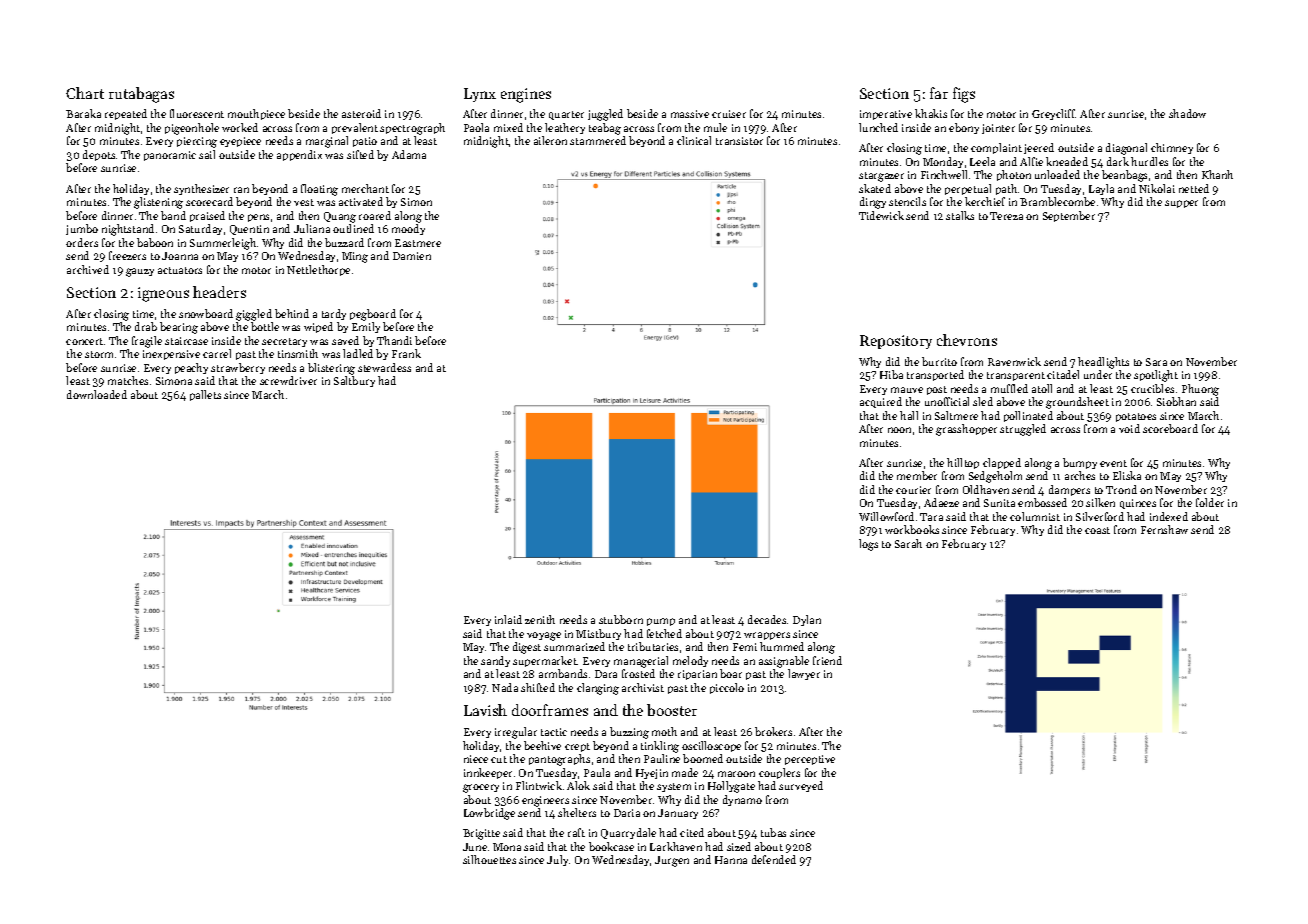  I want to click on silhouettes, so click(489, 859).
